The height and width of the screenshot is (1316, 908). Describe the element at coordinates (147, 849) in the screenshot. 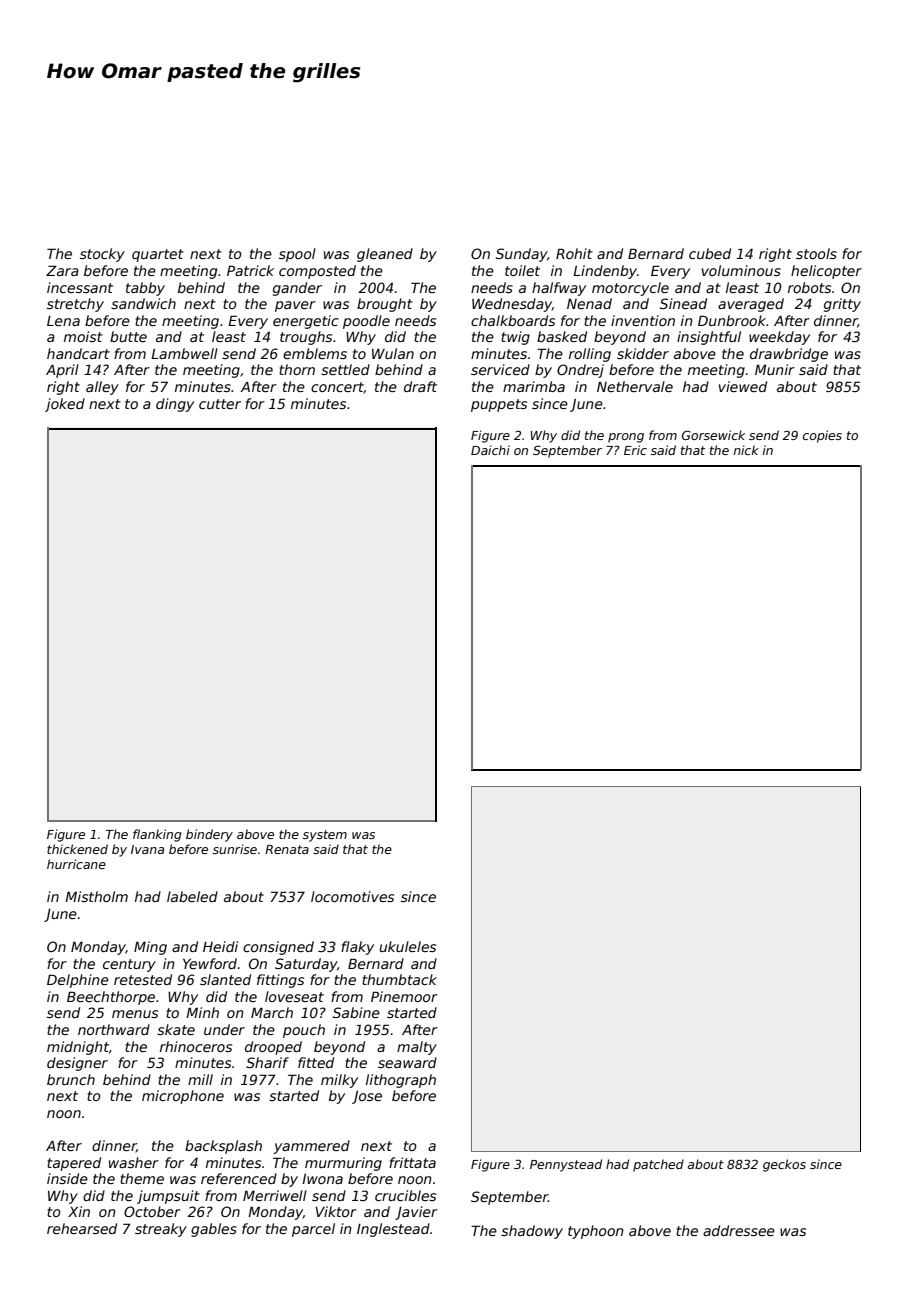

I see `Ivana` at that location.
